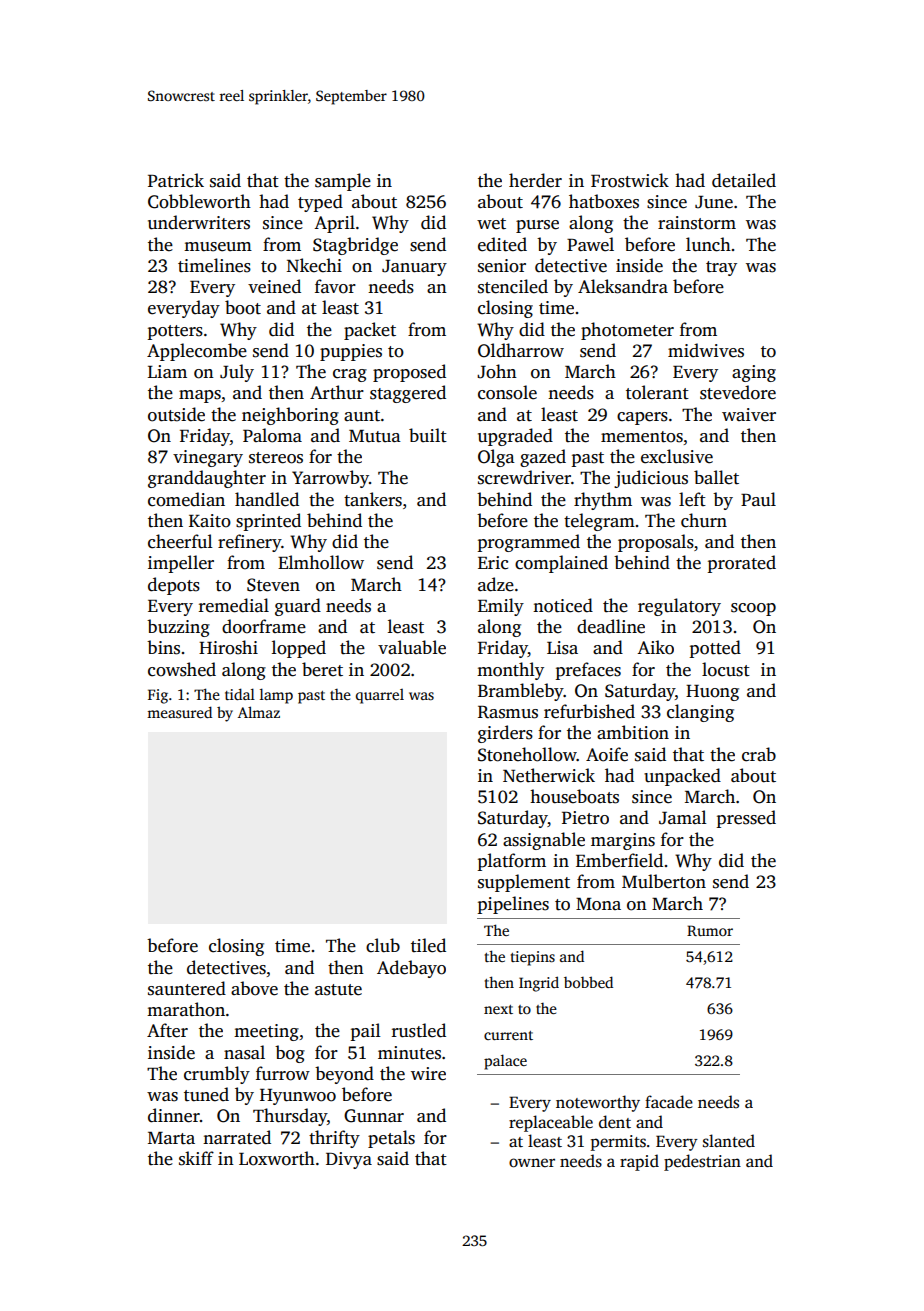  Describe the element at coordinates (513, 286) in the screenshot. I see `stenciled` at that location.
